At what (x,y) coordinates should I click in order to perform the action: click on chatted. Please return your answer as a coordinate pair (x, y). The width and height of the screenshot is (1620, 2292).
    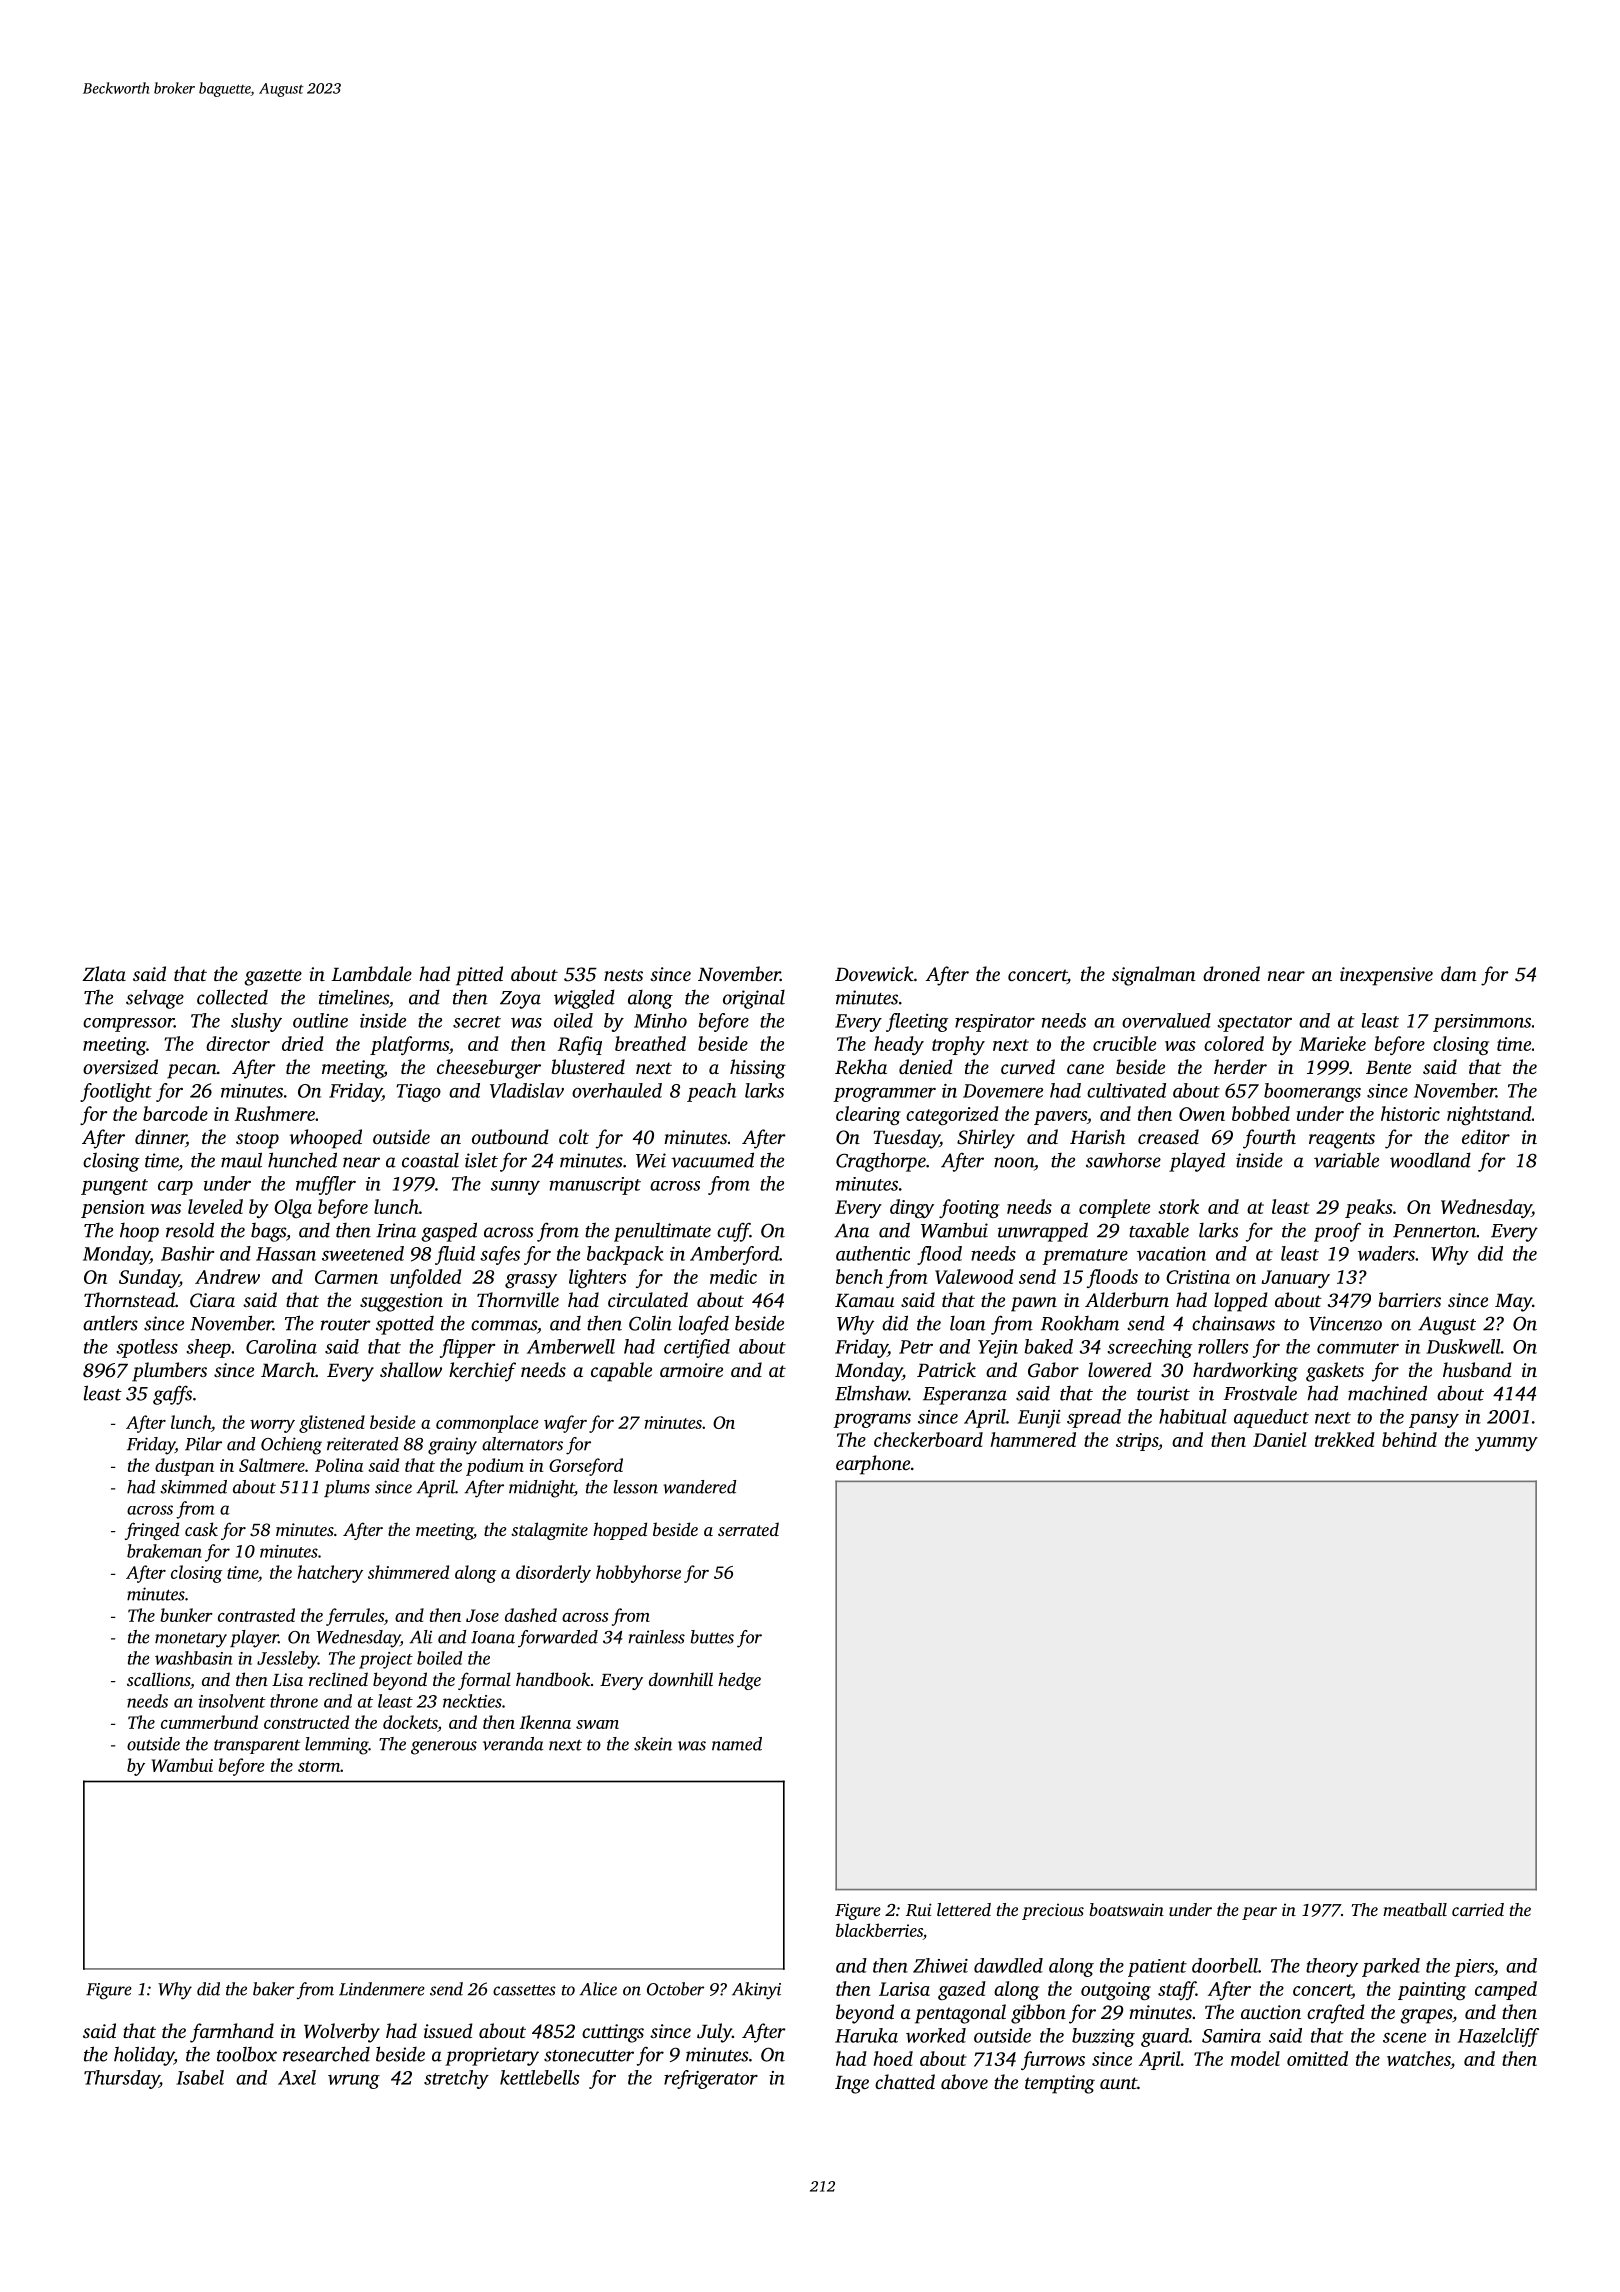
    Looking at the image, I should click on (905, 2081).
